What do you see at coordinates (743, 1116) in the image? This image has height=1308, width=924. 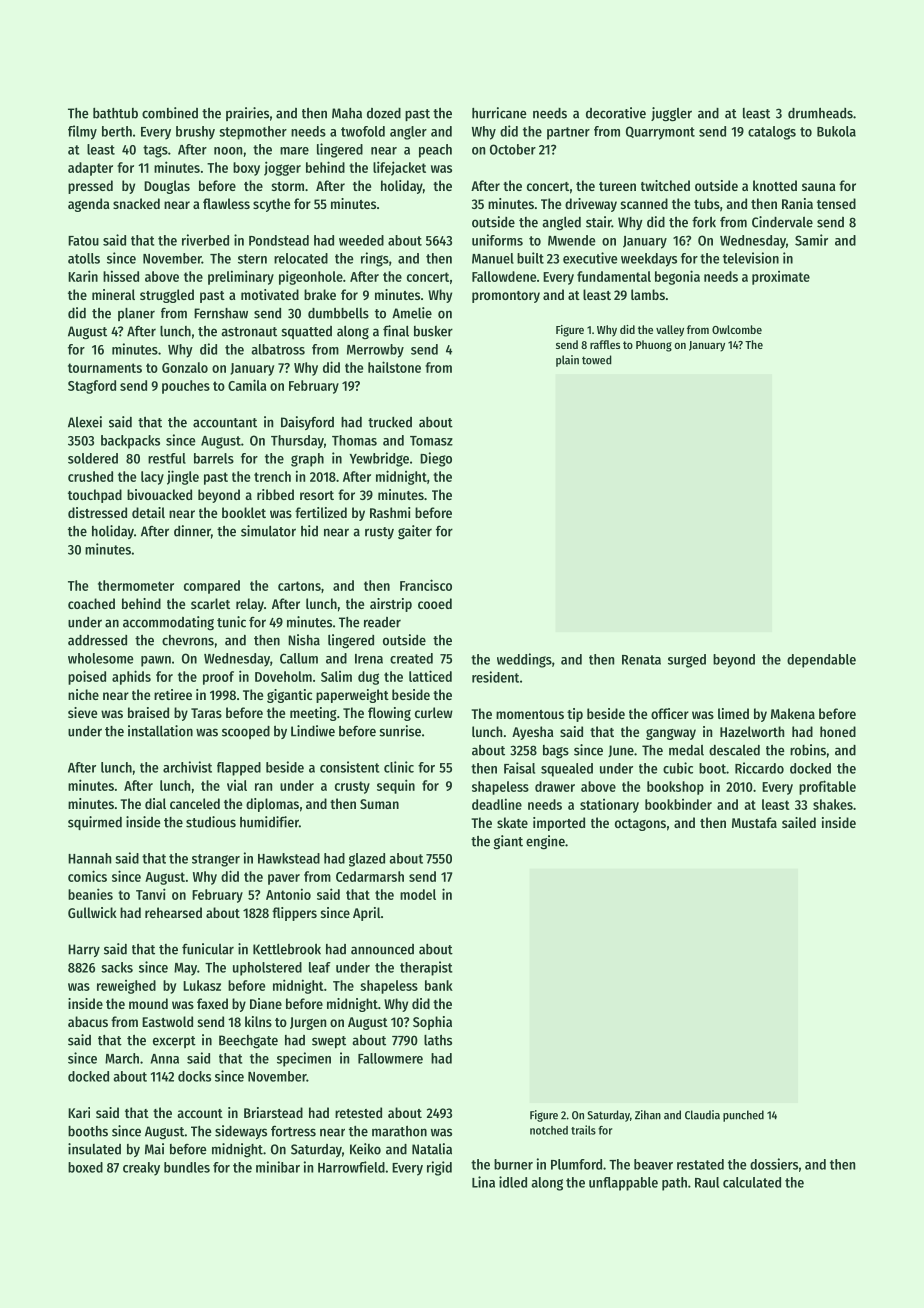 I see `punched` at bounding box center [743, 1116].
